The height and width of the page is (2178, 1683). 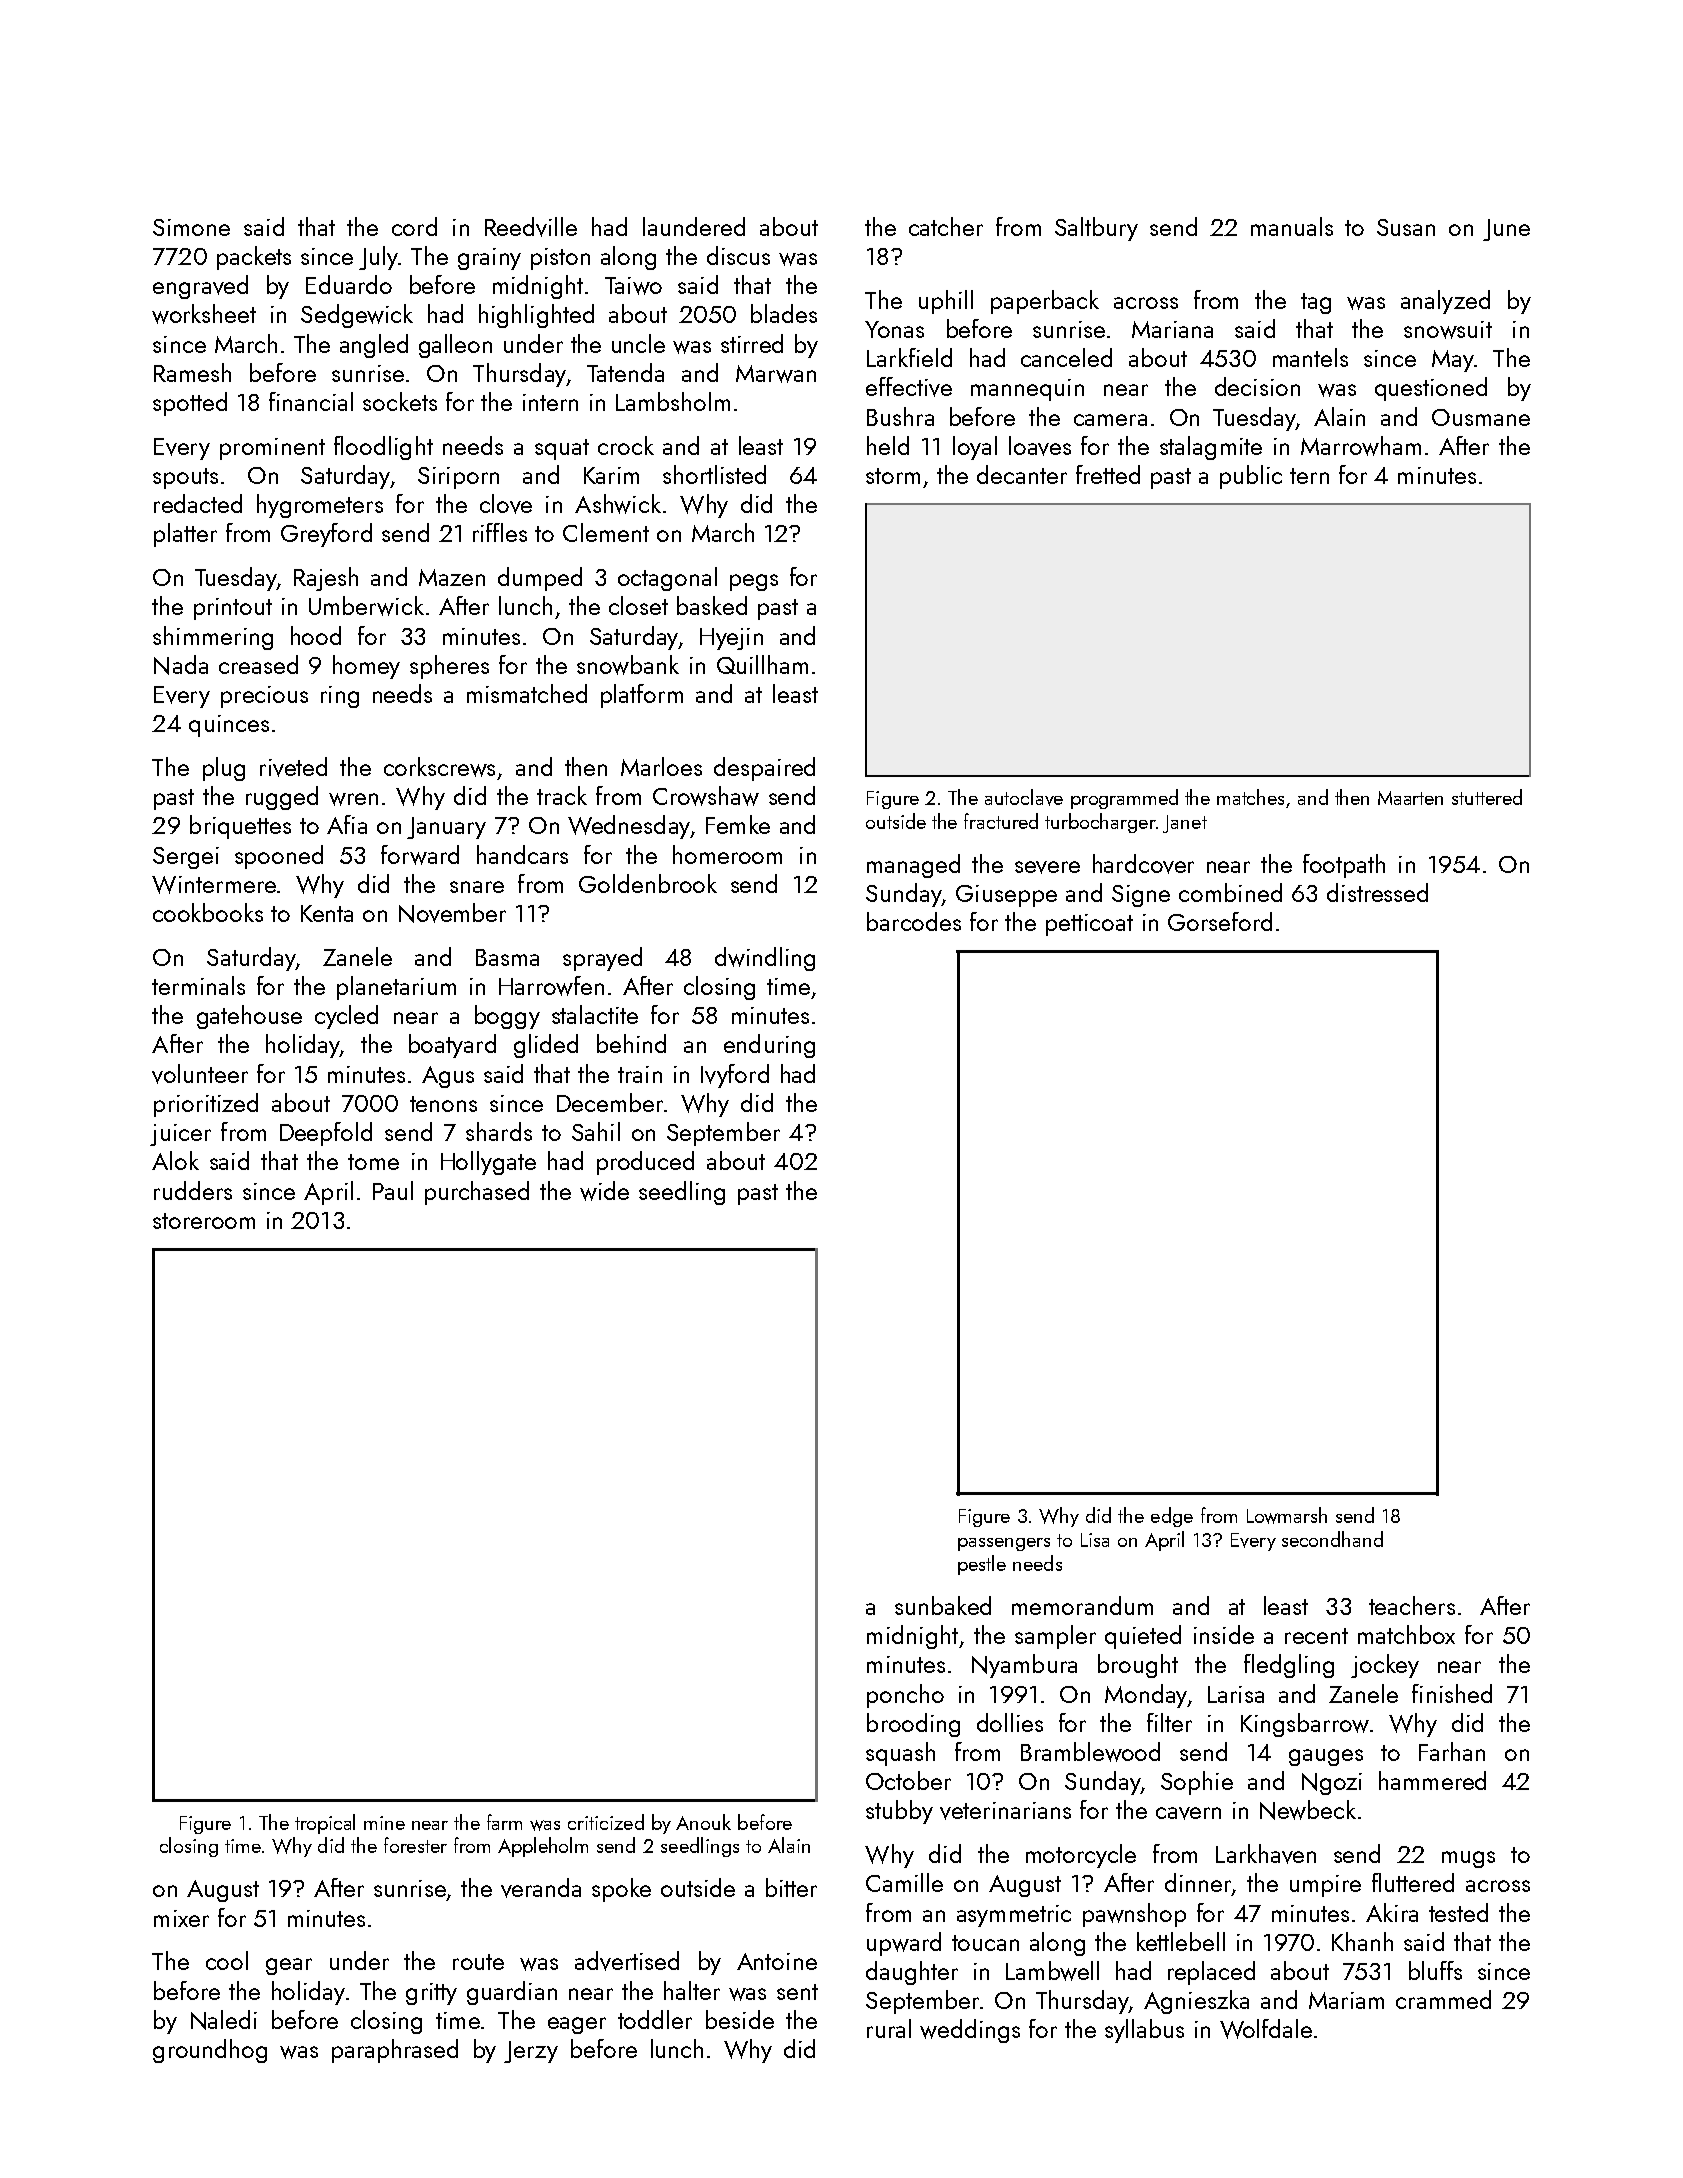 What do you see at coordinates (1027, 390) in the page?
I see `mannequin` at bounding box center [1027, 390].
